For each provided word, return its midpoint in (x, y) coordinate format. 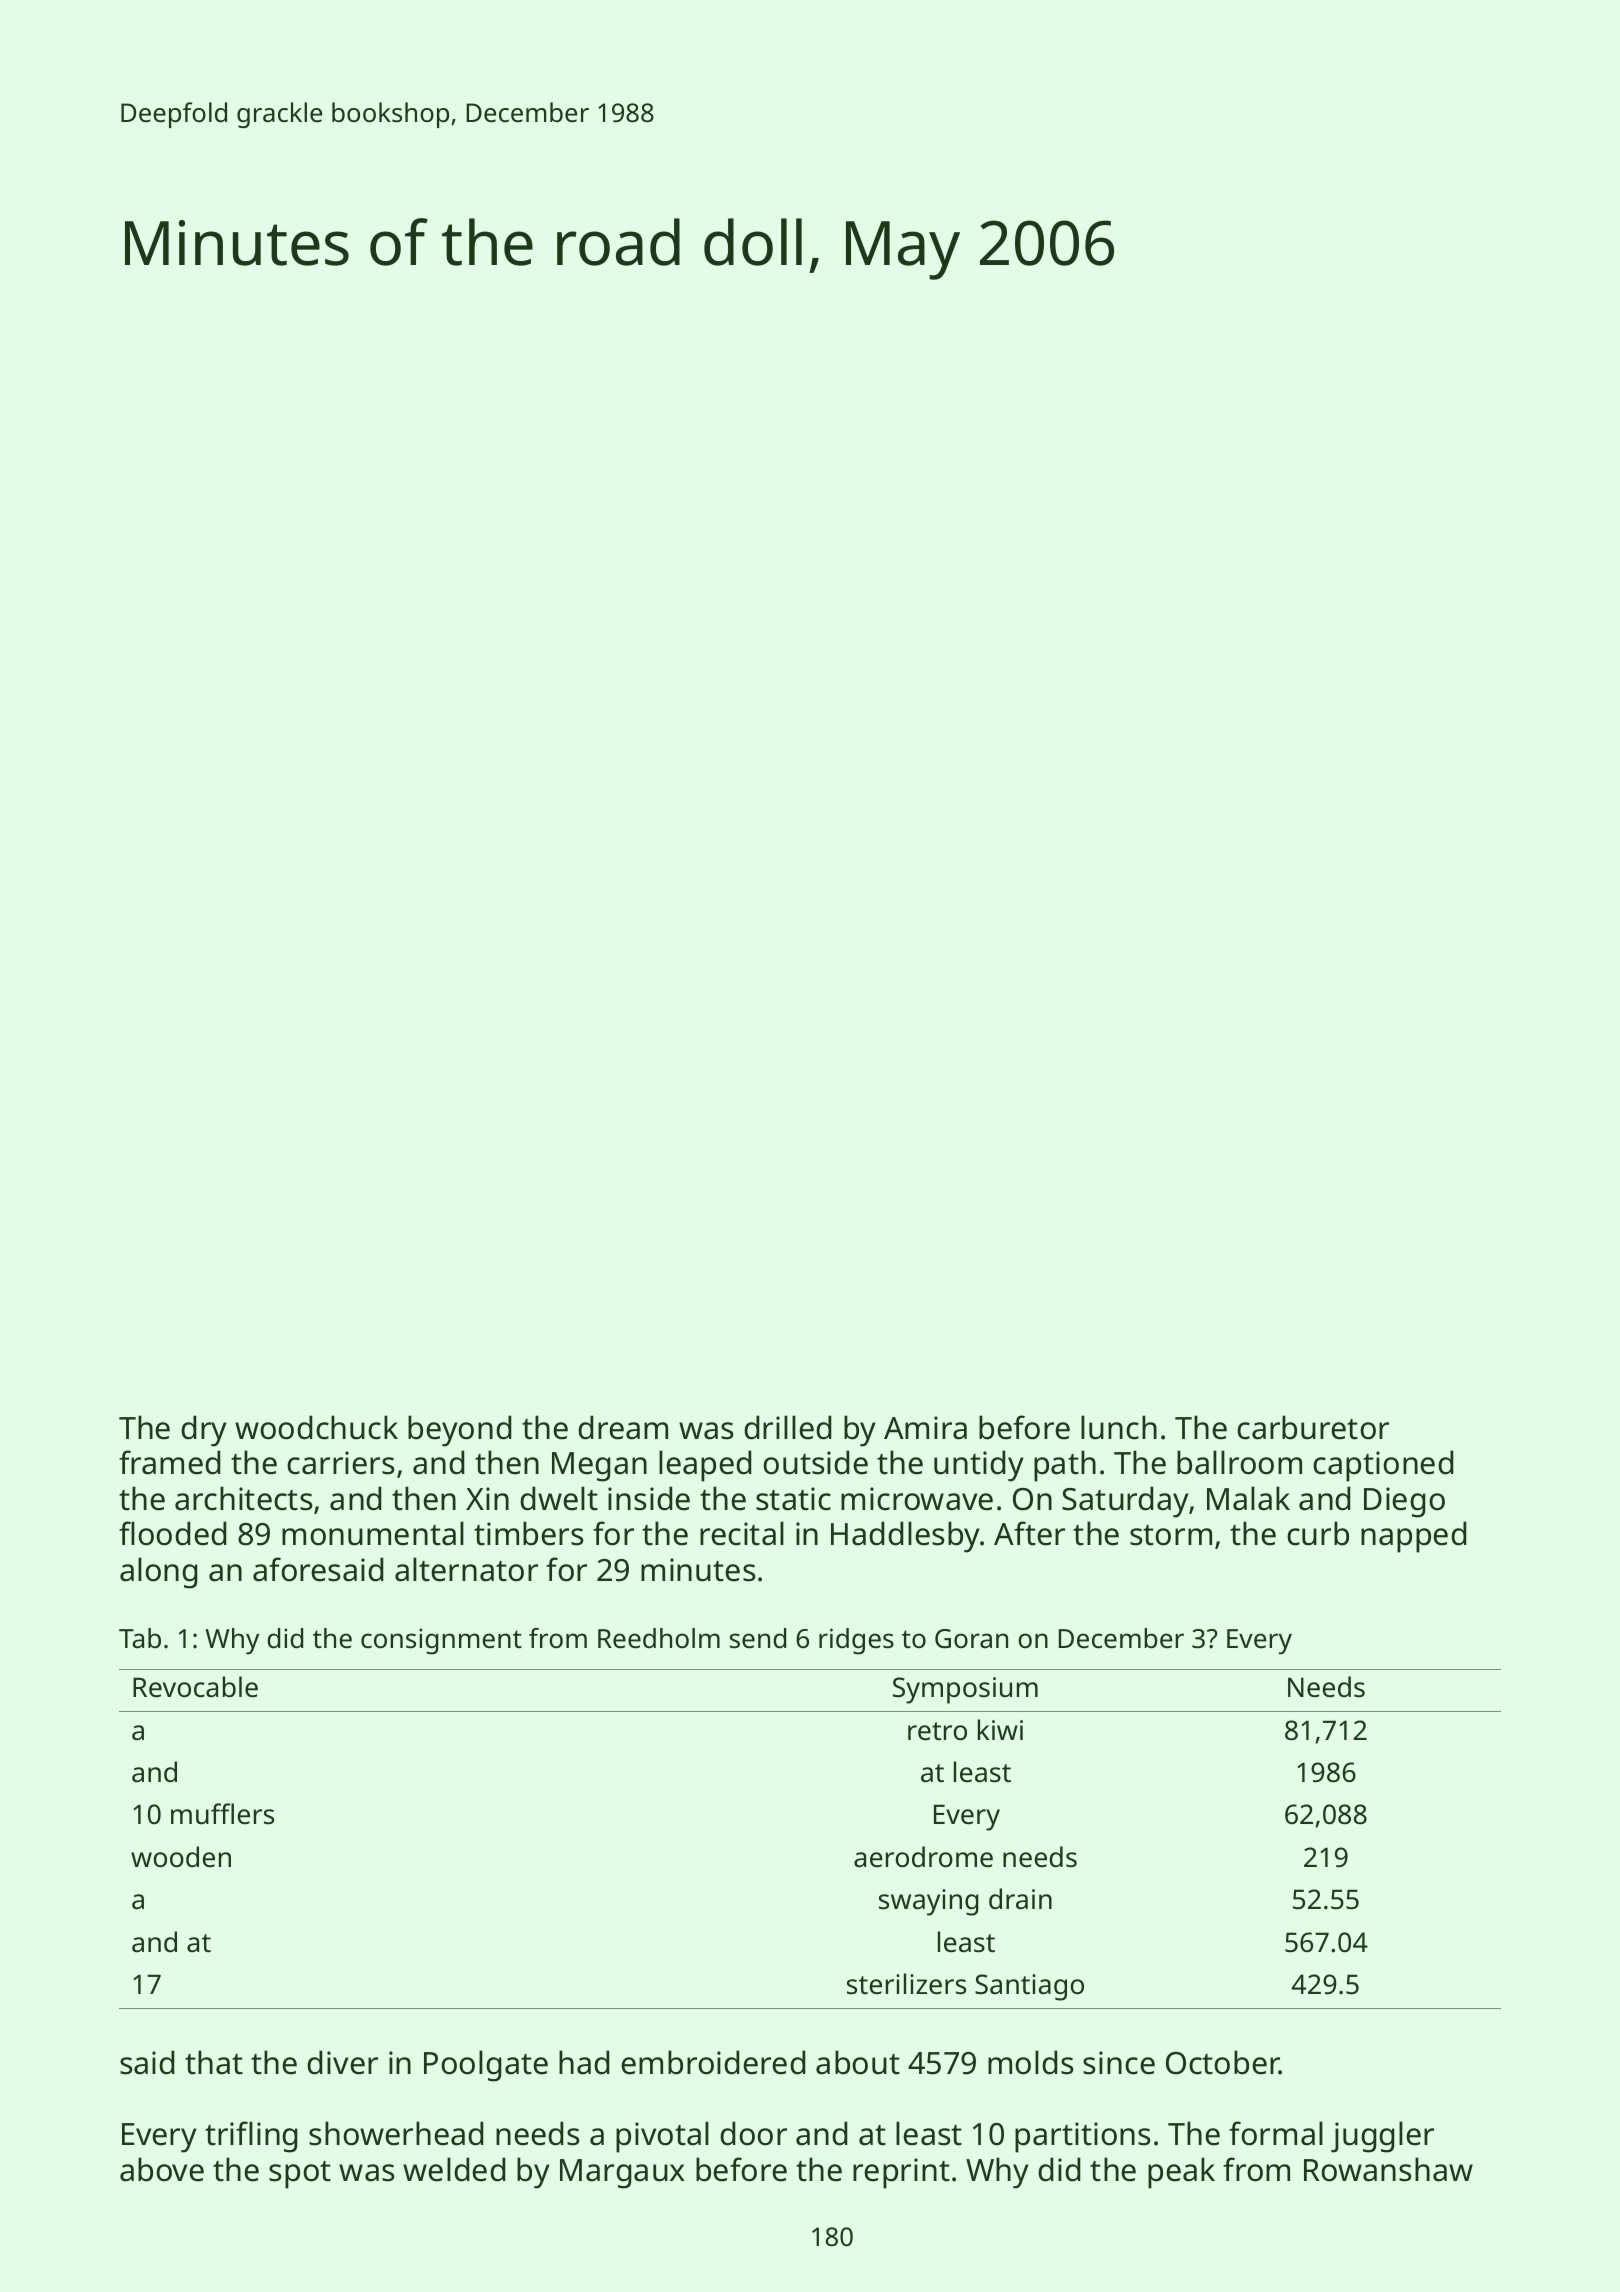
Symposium (965, 1690)
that (214, 2062)
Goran (971, 1639)
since (1119, 2063)
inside (649, 1498)
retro (937, 1731)
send (758, 1638)
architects (244, 1498)
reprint (901, 2173)
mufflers (222, 1814)
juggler (1382, 2137)
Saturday (1126, 1502)
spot (300, 2175)
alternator (466, 1569)
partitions (1083, 2137)
